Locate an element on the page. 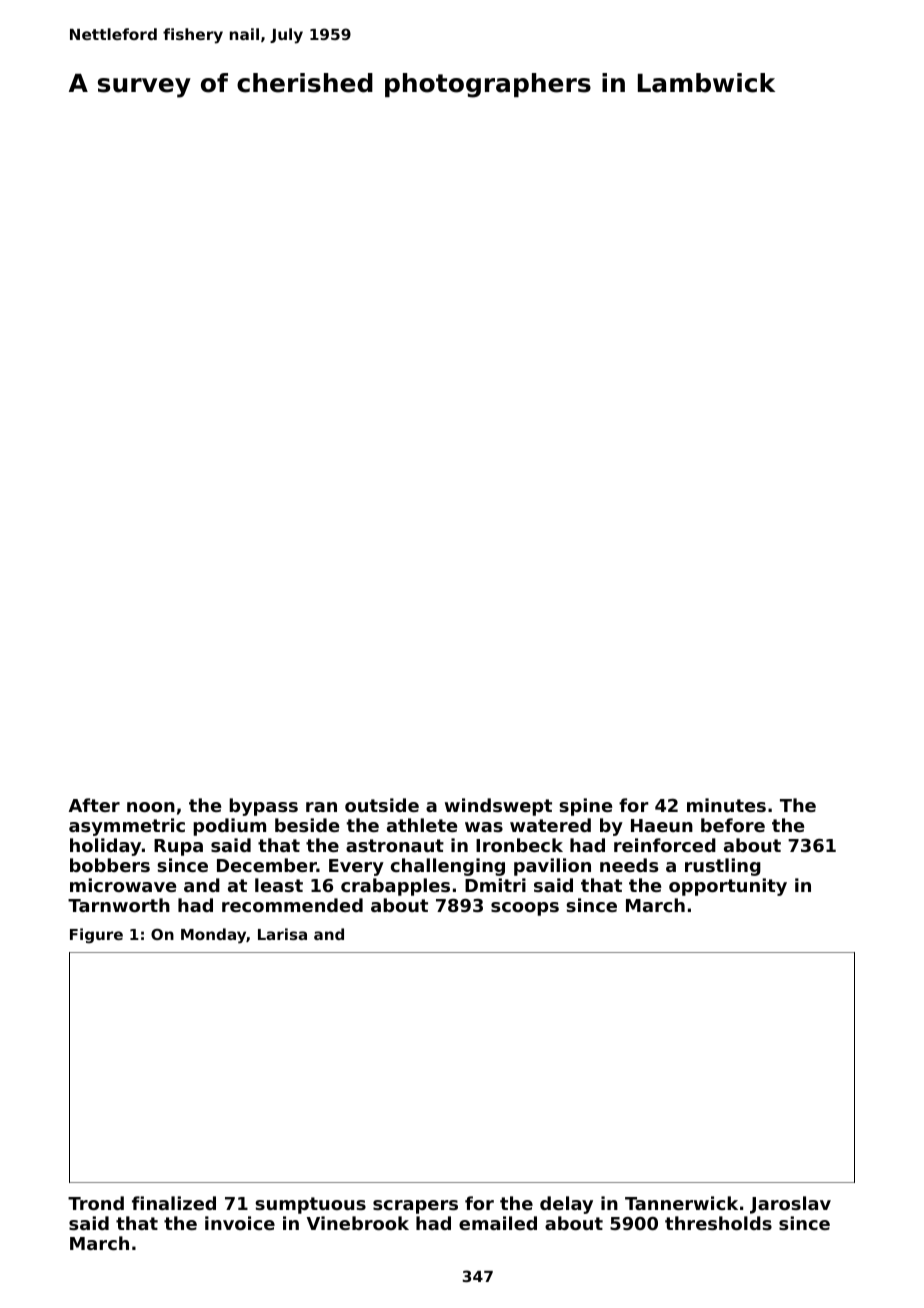 The image size is (924, 1308). Monday is located at coordinates (213, 936).
